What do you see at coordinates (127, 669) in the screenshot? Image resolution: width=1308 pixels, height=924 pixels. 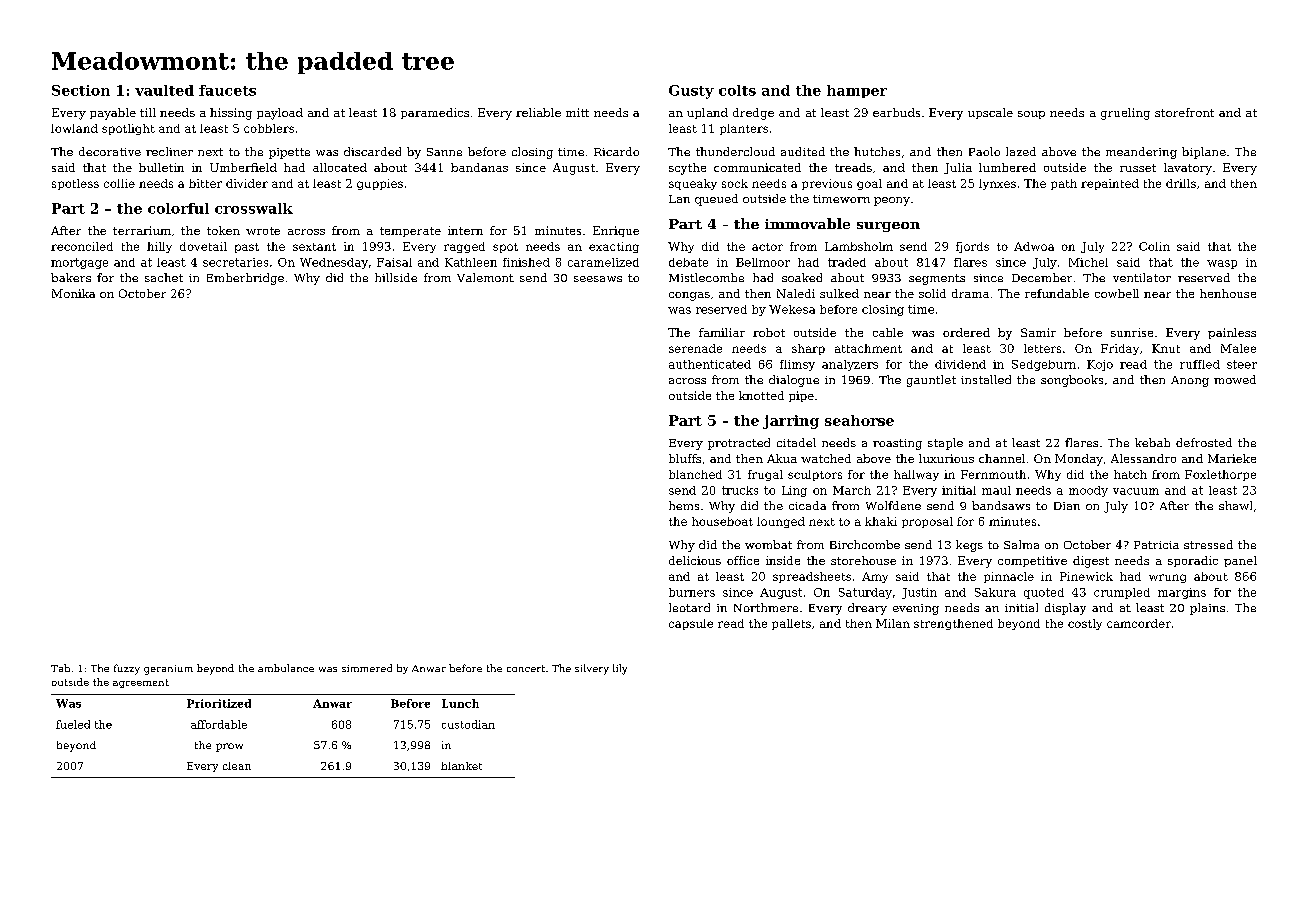 I see `fuzzy` at bounding box center [127, 669].
